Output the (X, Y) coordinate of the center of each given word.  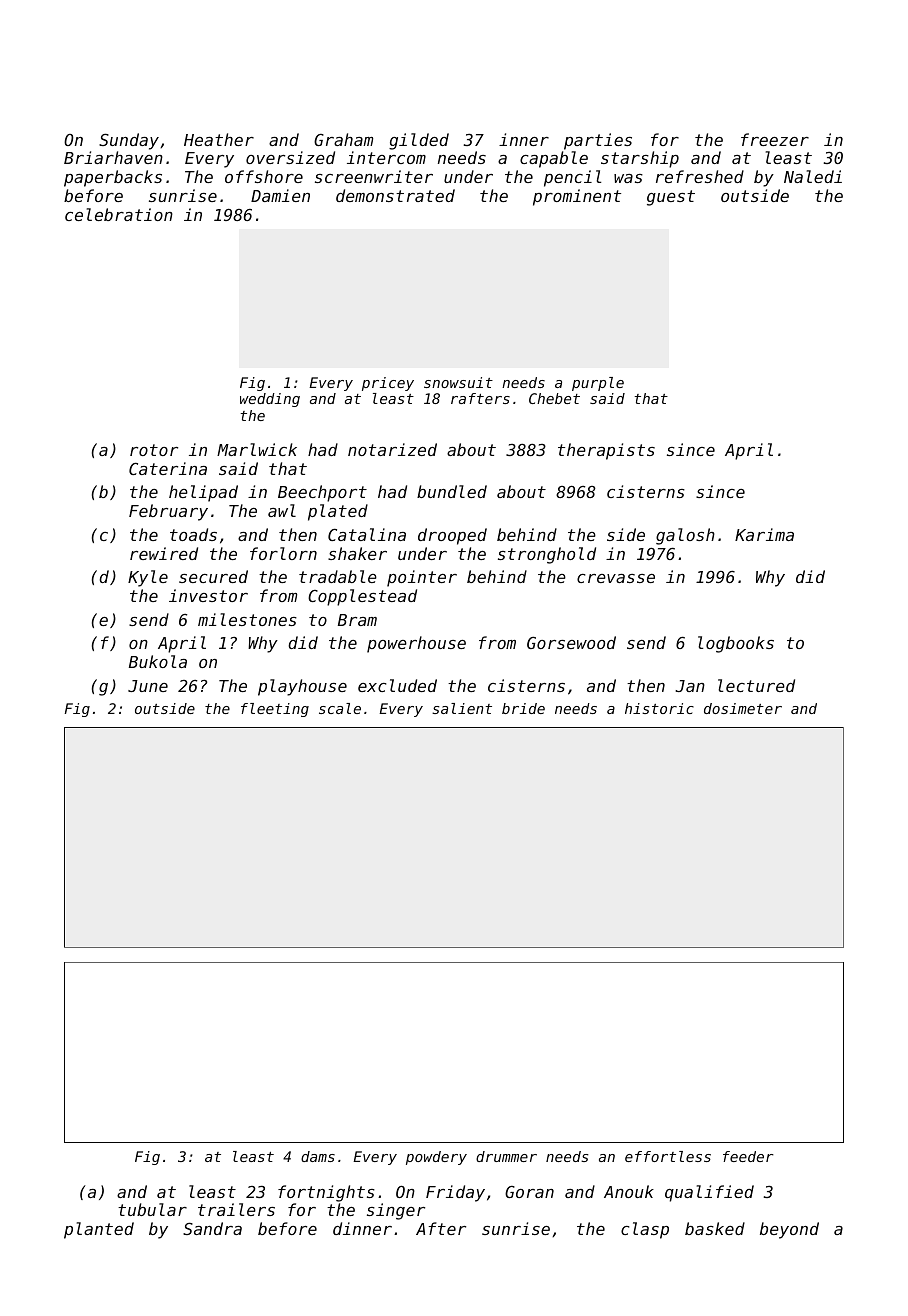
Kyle (148, 578)
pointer (422, 578)
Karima (764, 534)
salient (462, 708)
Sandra (212, 1228)
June (148, 686)
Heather (219, 139)
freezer (775, 139)
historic (659, 708)
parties (598, 141)
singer (396, 1211)
